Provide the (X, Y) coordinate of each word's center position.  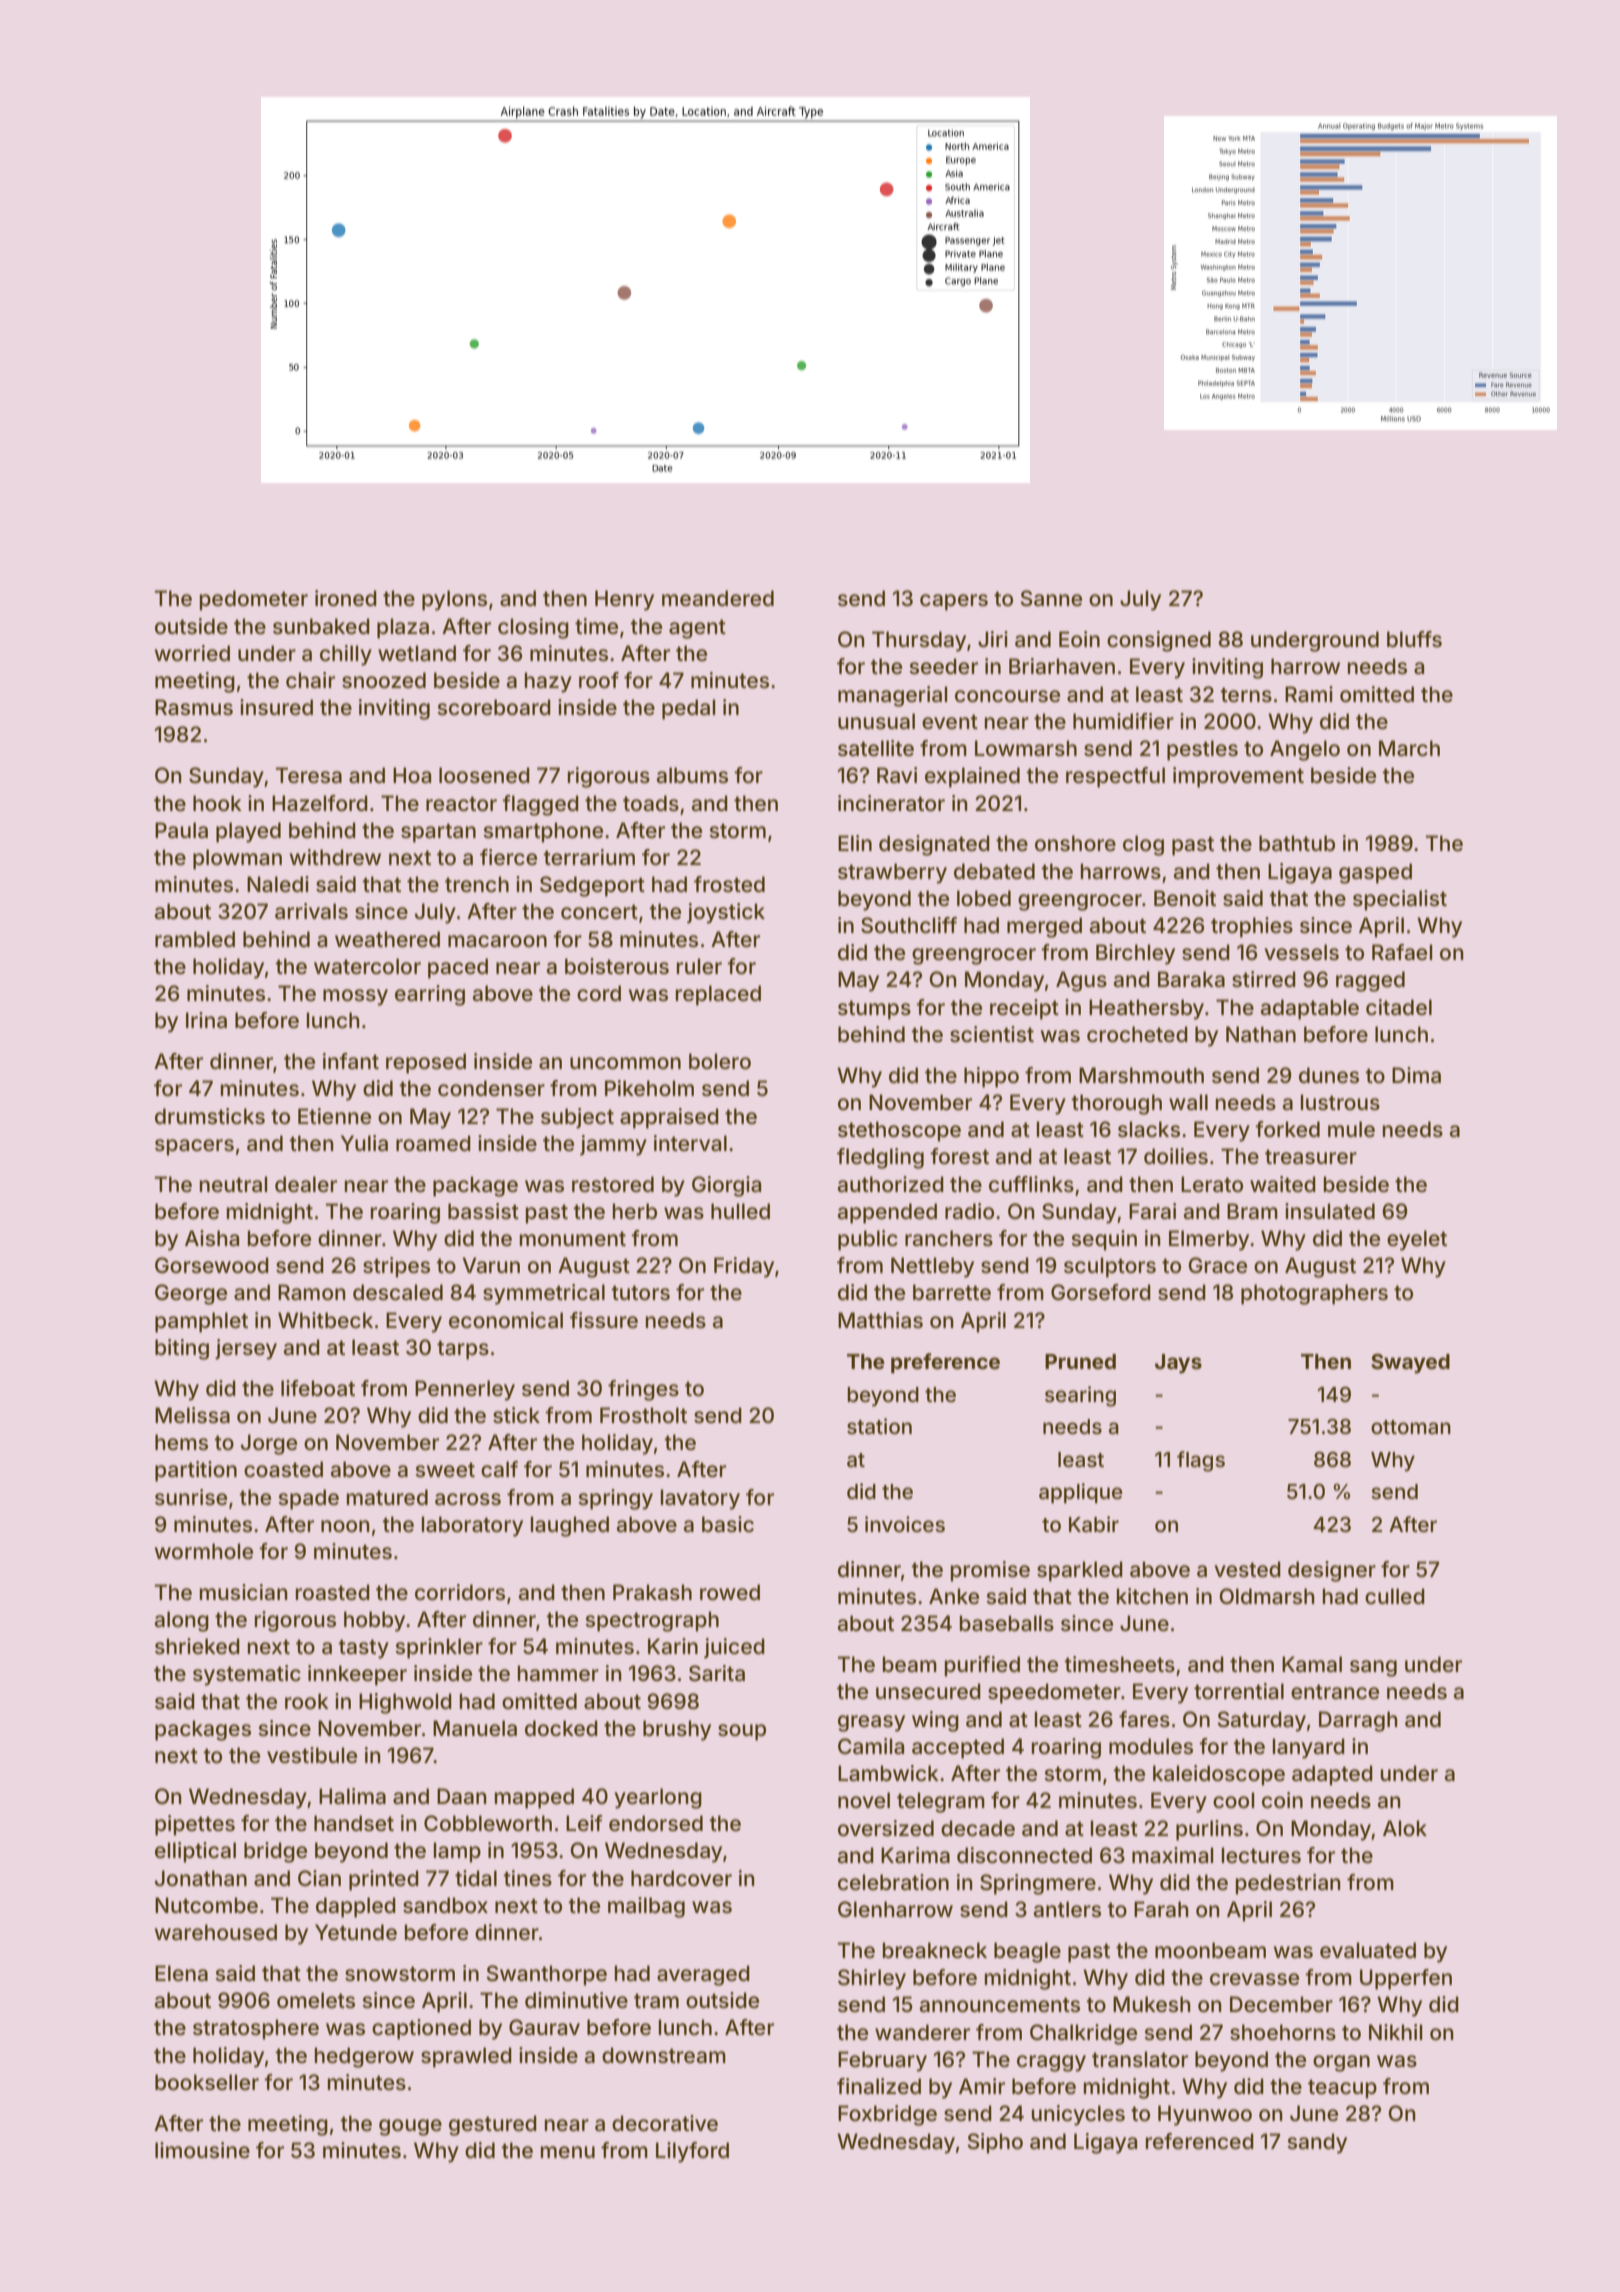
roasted (333, 1592)
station (879, 1426)
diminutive (576, 2000)
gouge (410, 2127)
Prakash (652, 1592)
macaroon (497, 941)
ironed (346, 598)
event (950, 721)
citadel (1399, 1007)
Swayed (1410, 1364)
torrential (1239, 1691)
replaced (718, 995)
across (468, 1499)
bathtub (1297, 843)
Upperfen (1406, 1979)
